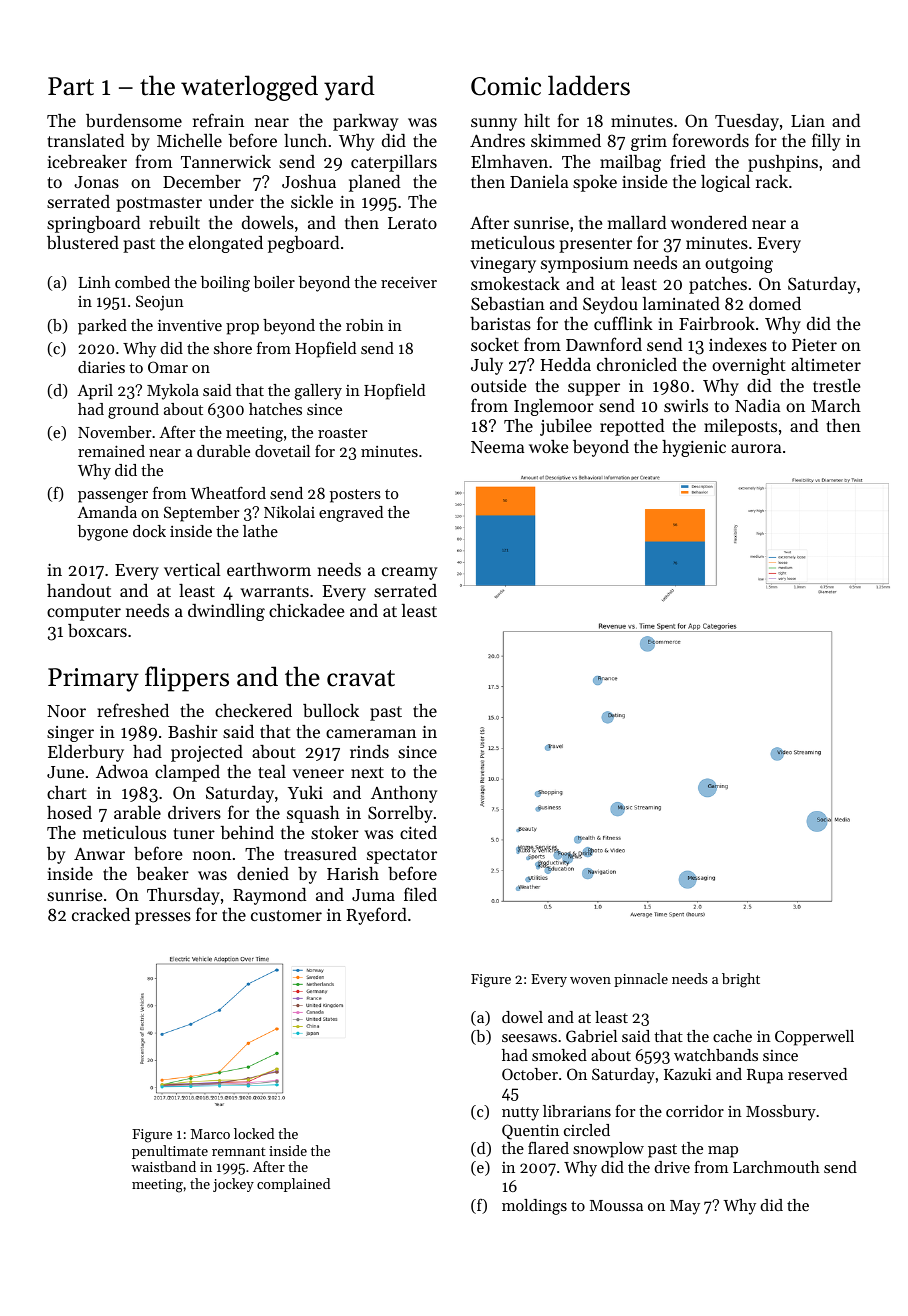 Image resolution: width=908 pixels, height=1316 pixels. What do you see at coordinates (371, 733) in the screenshot?
I see `cameraman` at bounding box center [371, 733].
